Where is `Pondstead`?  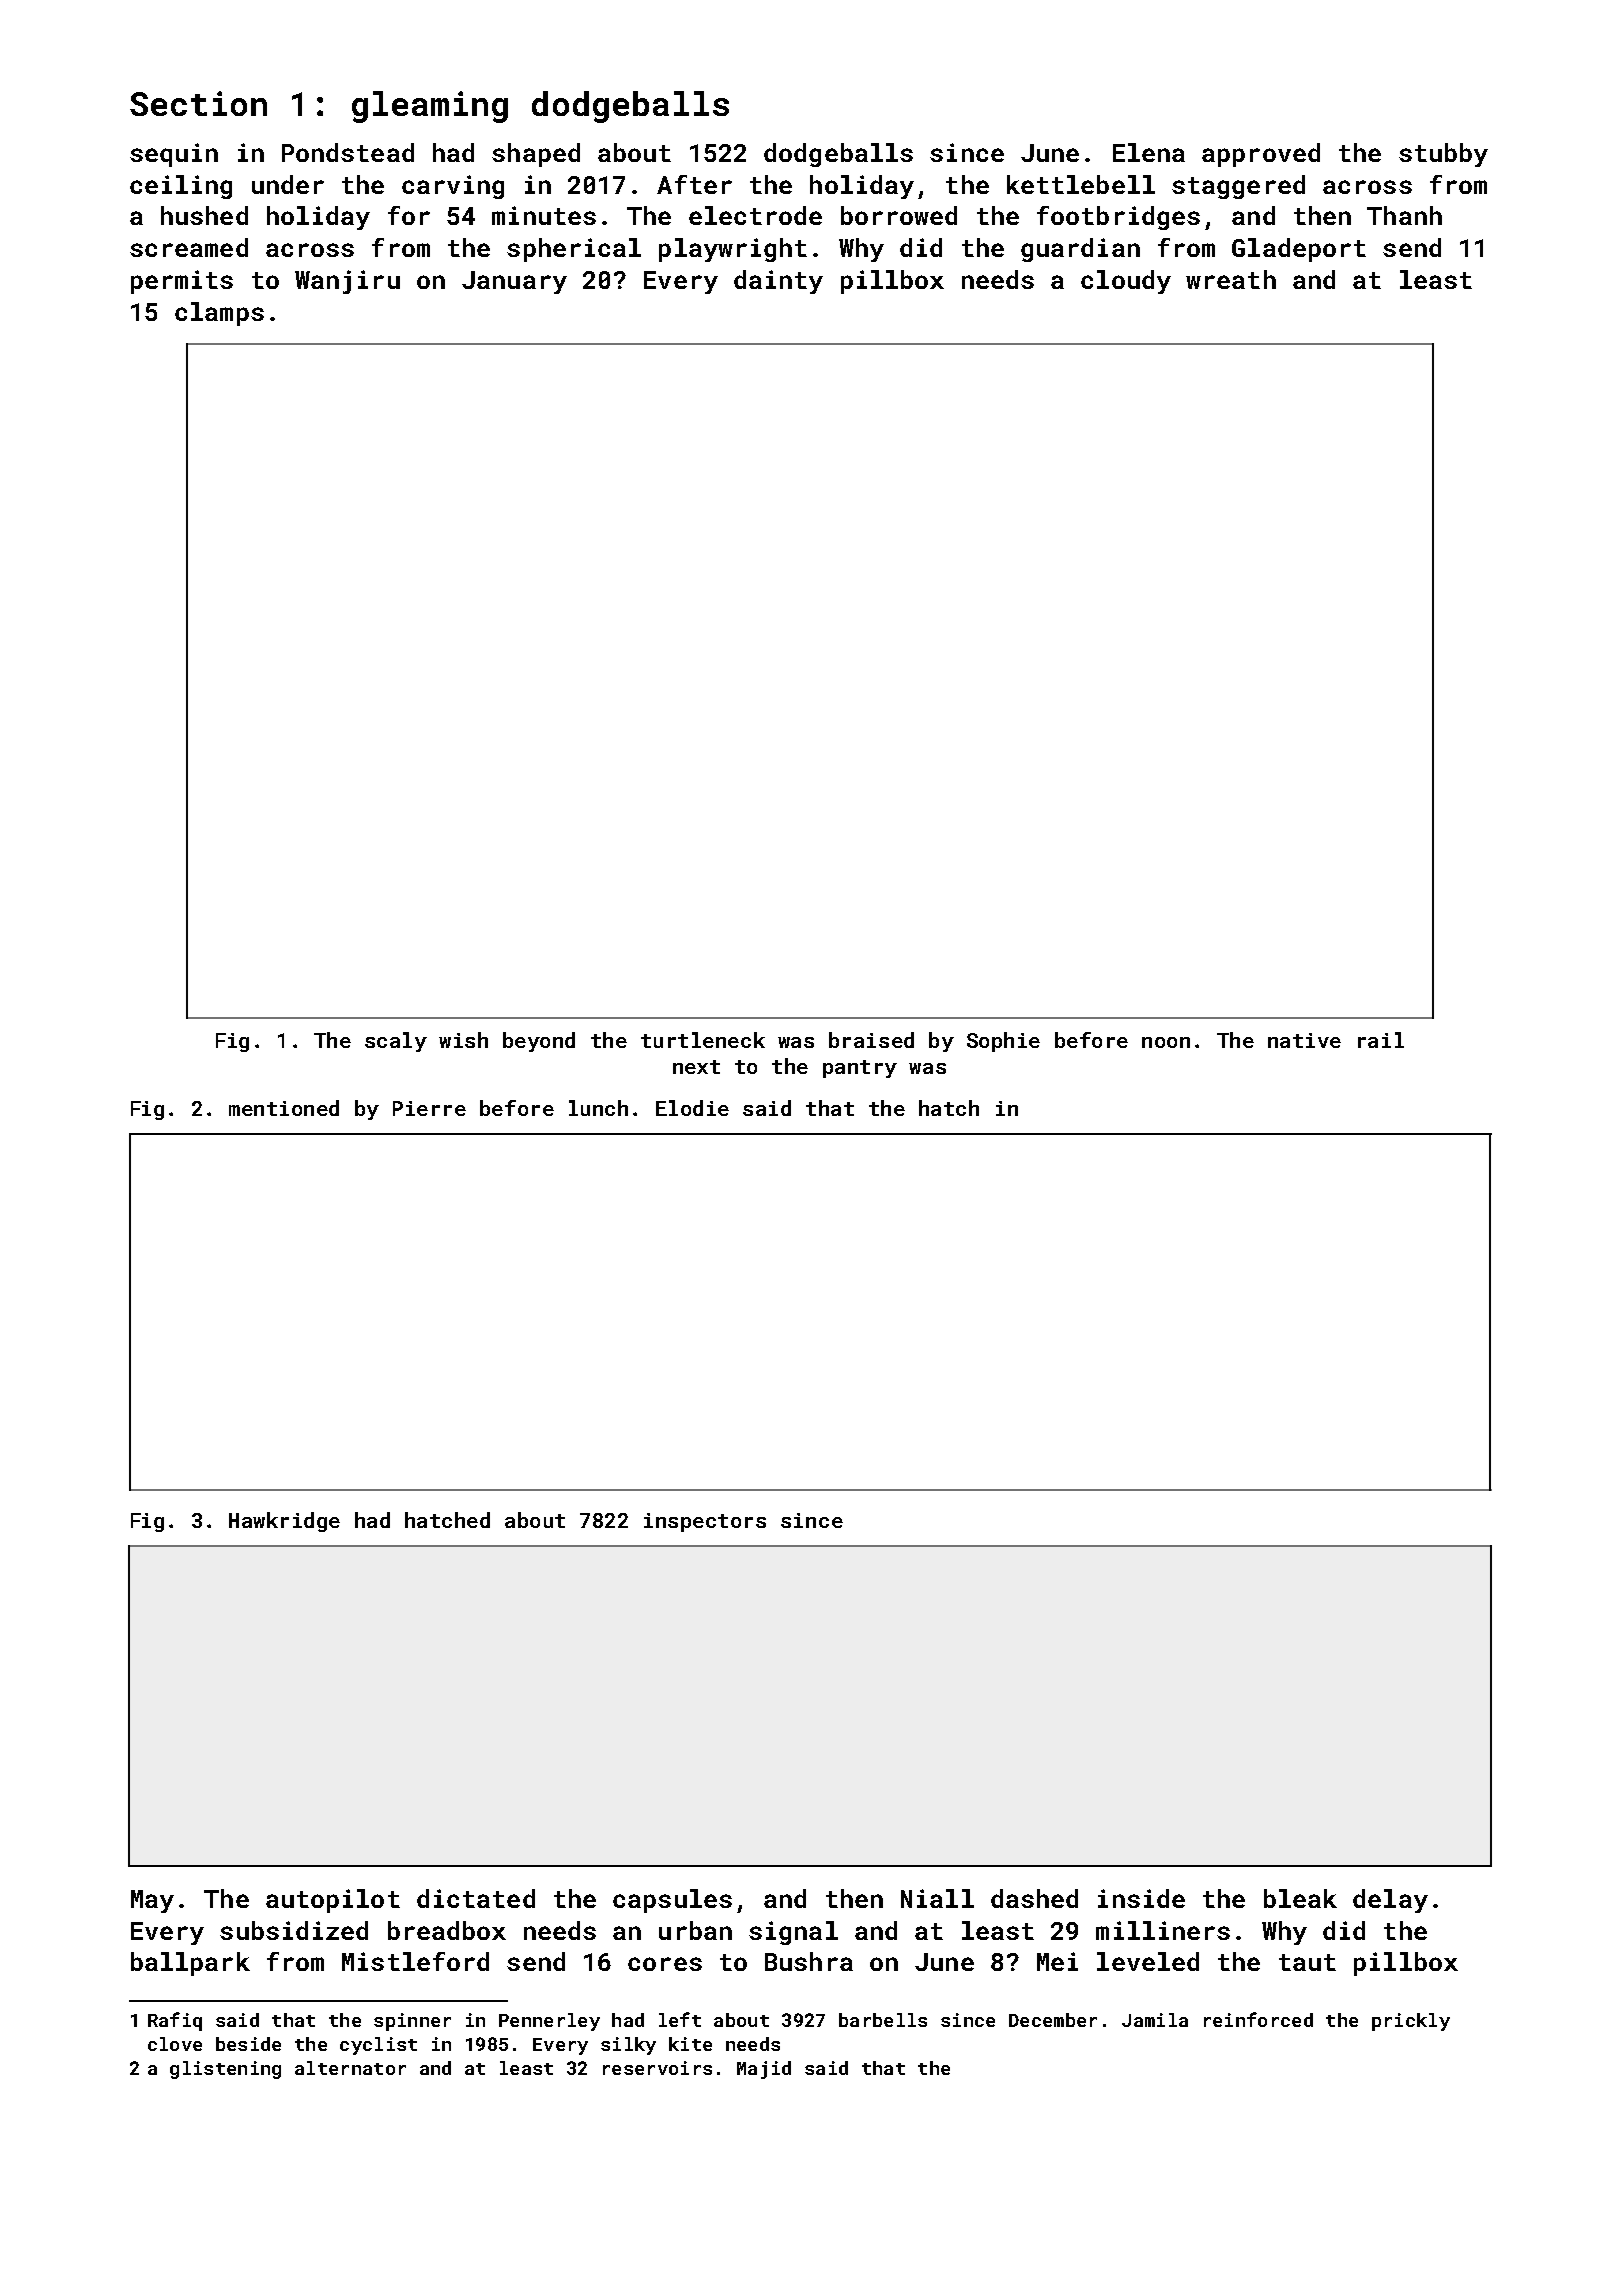 Pondstead is located at coordinates (348, 152).
